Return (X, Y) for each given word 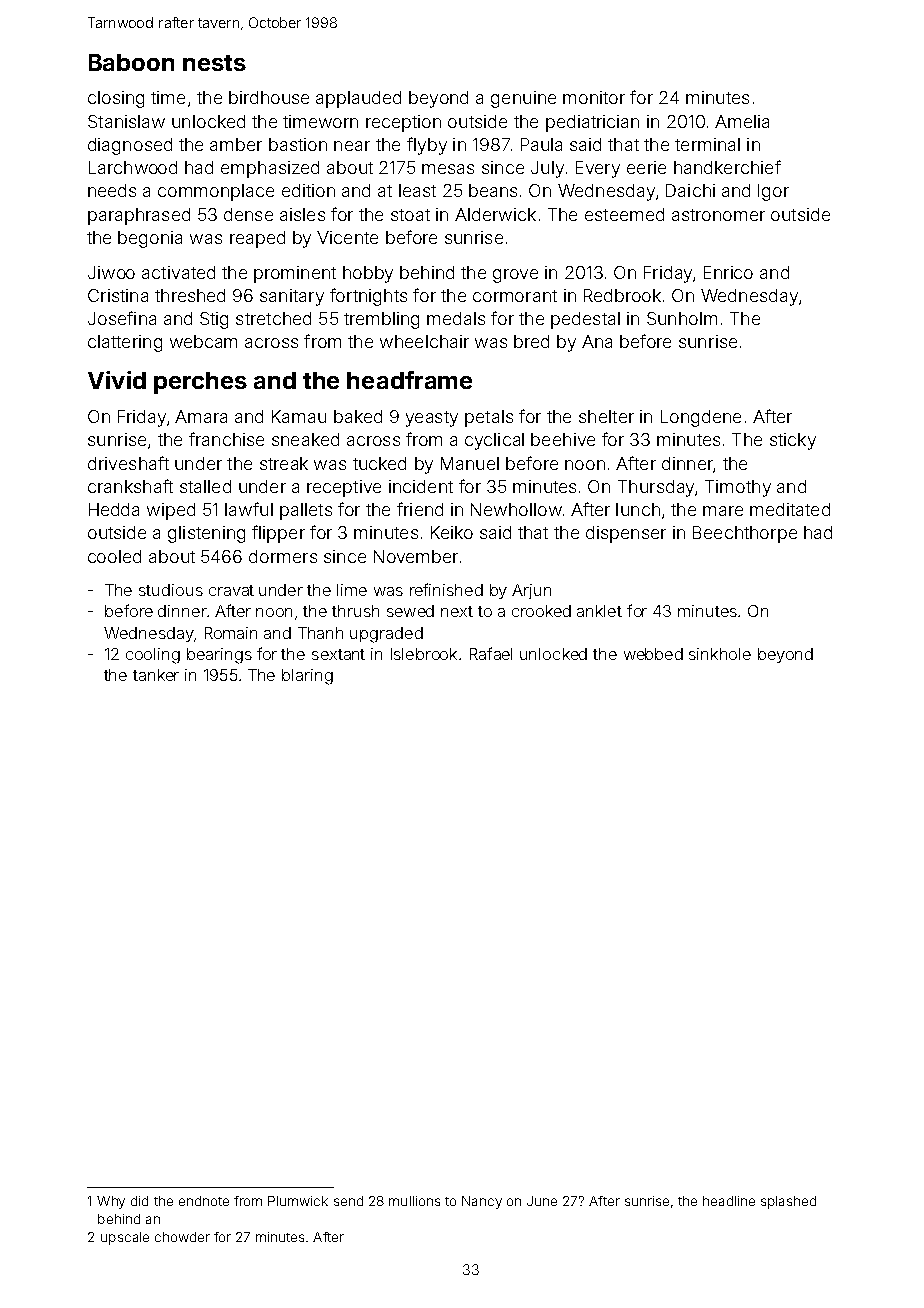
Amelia (742, 121)
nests (214, 63)
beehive (563, 439)
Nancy (482, 1202)
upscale (125, 1238)
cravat (231, 590)
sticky (793, 441)
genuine (523, 99)
